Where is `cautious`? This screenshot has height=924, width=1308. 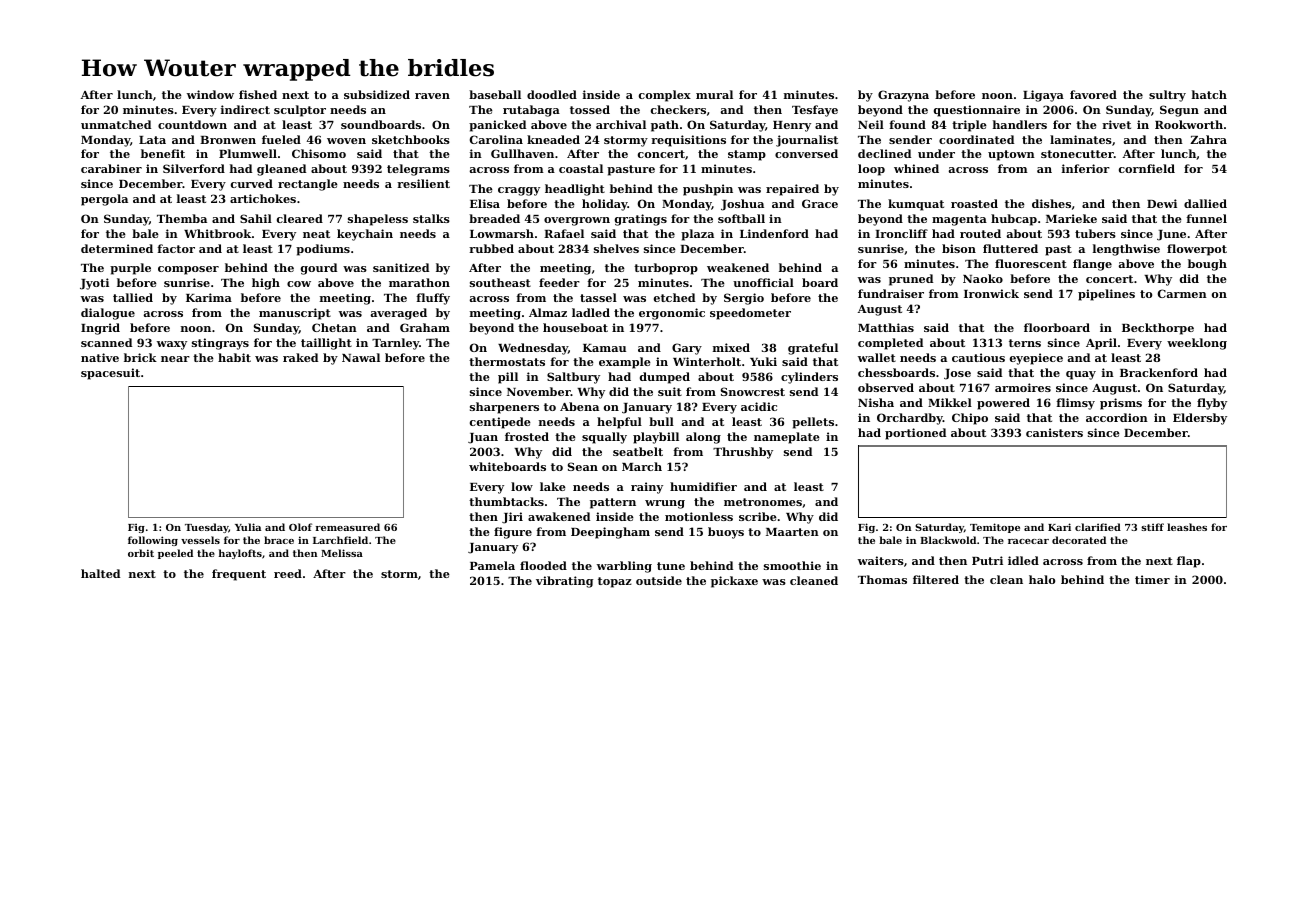
cautious is located at coordinates (978, 357).
